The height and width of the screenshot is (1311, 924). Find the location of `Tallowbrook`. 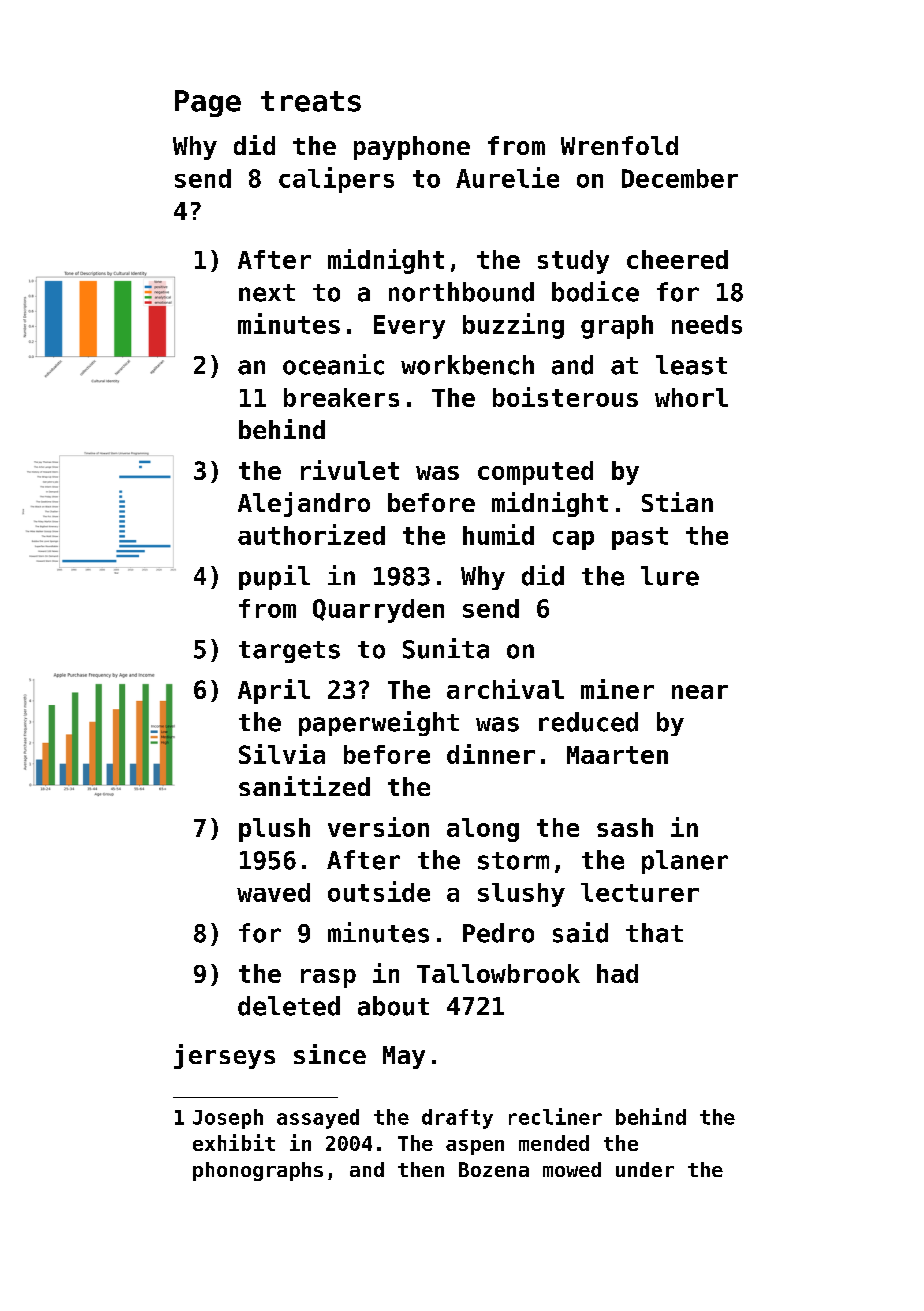

Tallowbrook is located at coordinates (498, 973).
